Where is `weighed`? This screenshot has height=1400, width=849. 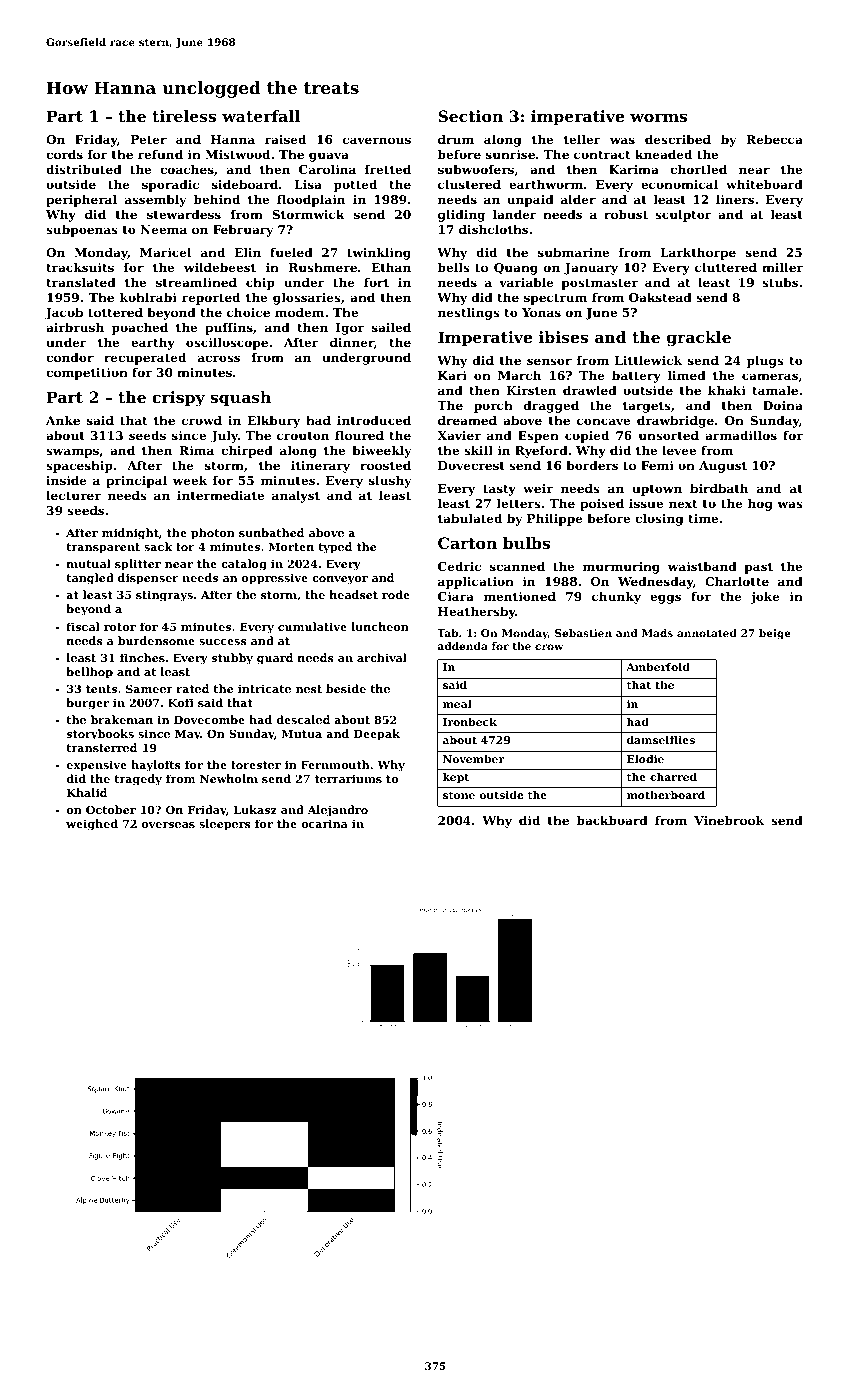 weighed is located at coordinates (92, 825).
